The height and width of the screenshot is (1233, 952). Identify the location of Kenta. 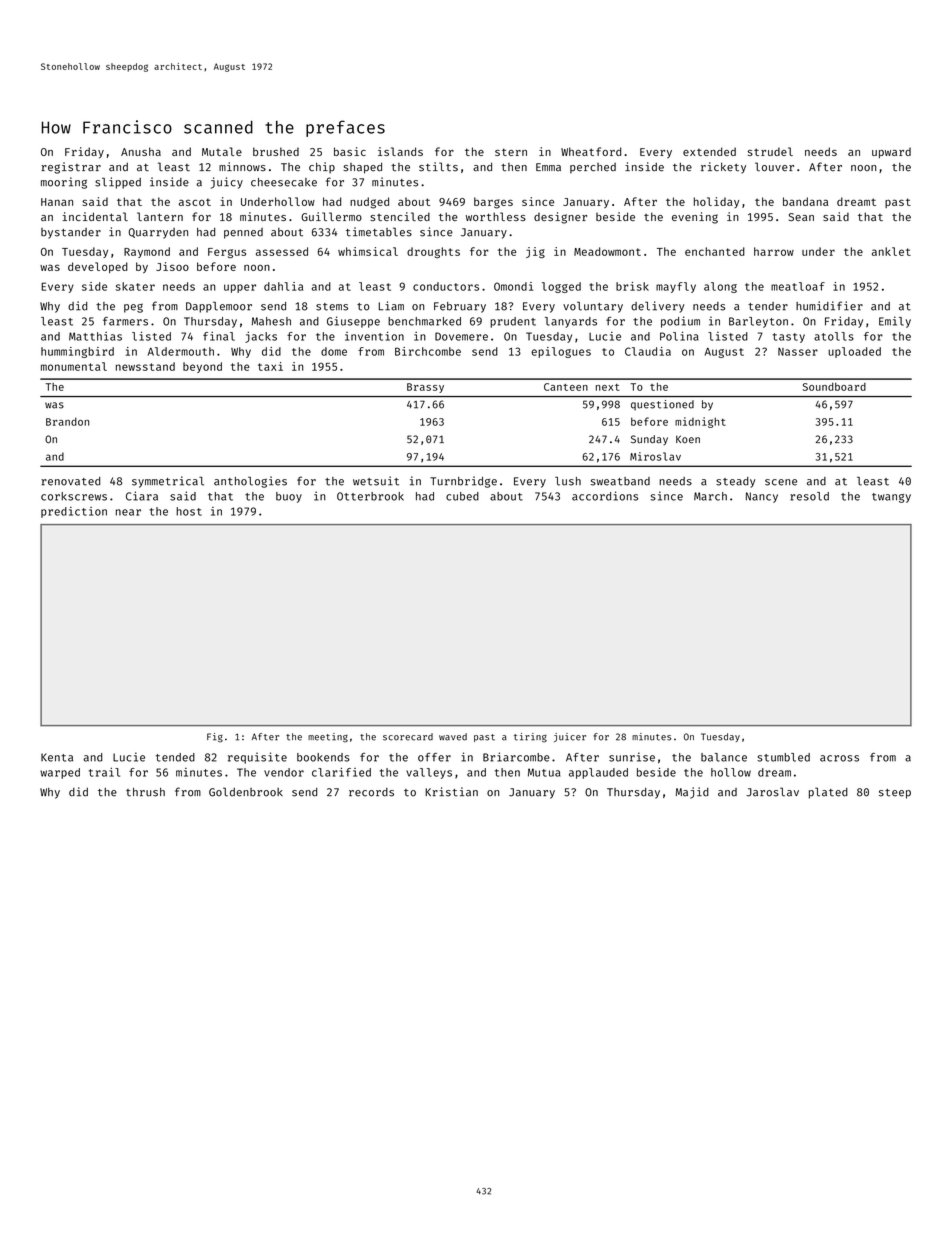
(57, 757).
